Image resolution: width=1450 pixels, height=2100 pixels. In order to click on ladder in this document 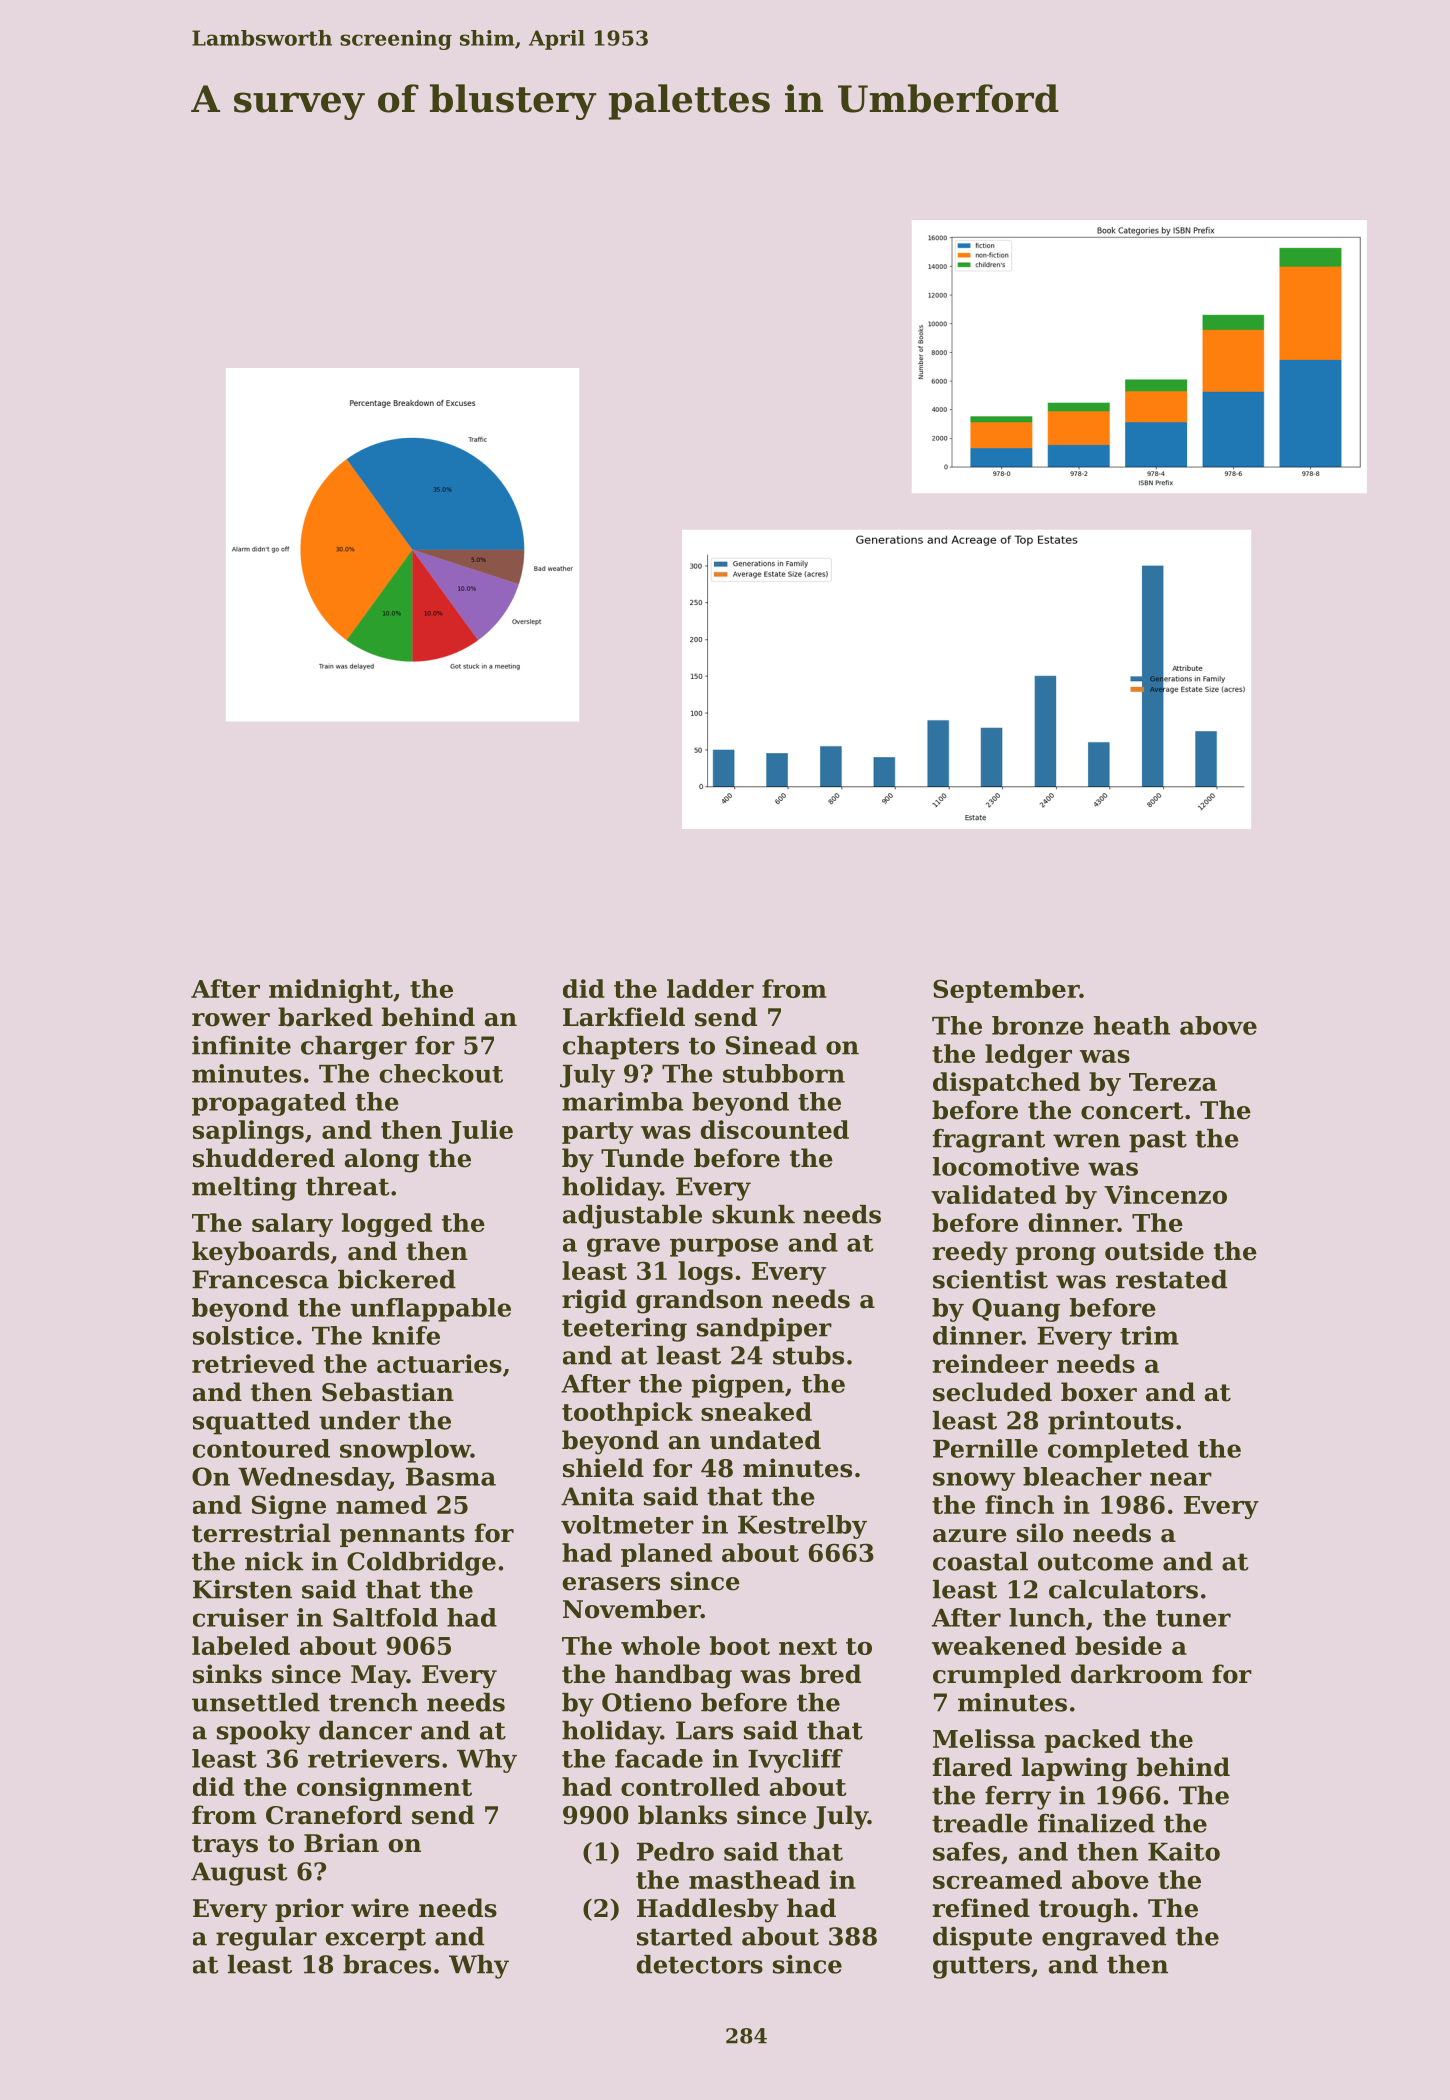, I will do `click(710, 988)`.
